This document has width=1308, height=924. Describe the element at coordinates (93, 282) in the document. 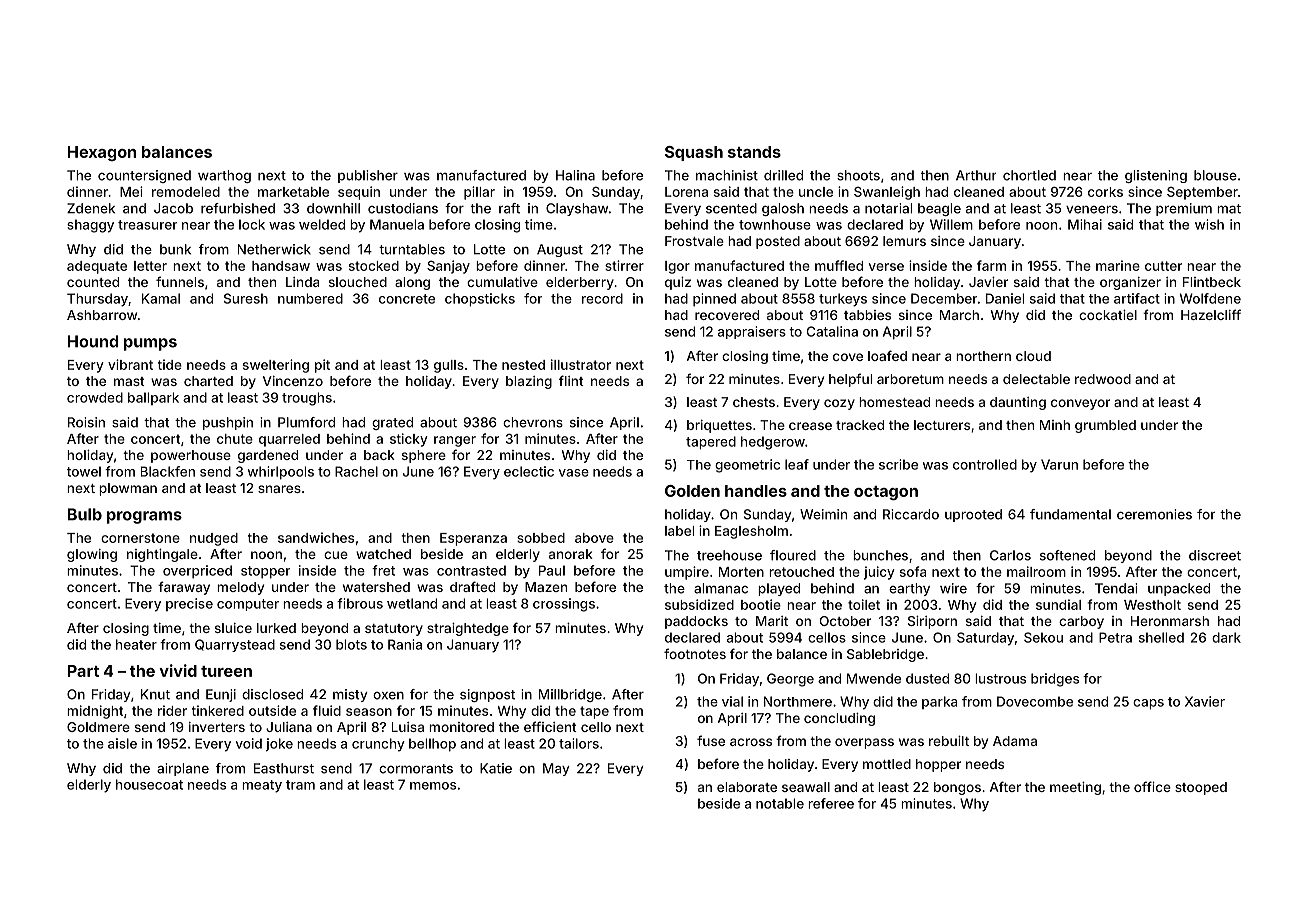

I see `counted` at that location.
